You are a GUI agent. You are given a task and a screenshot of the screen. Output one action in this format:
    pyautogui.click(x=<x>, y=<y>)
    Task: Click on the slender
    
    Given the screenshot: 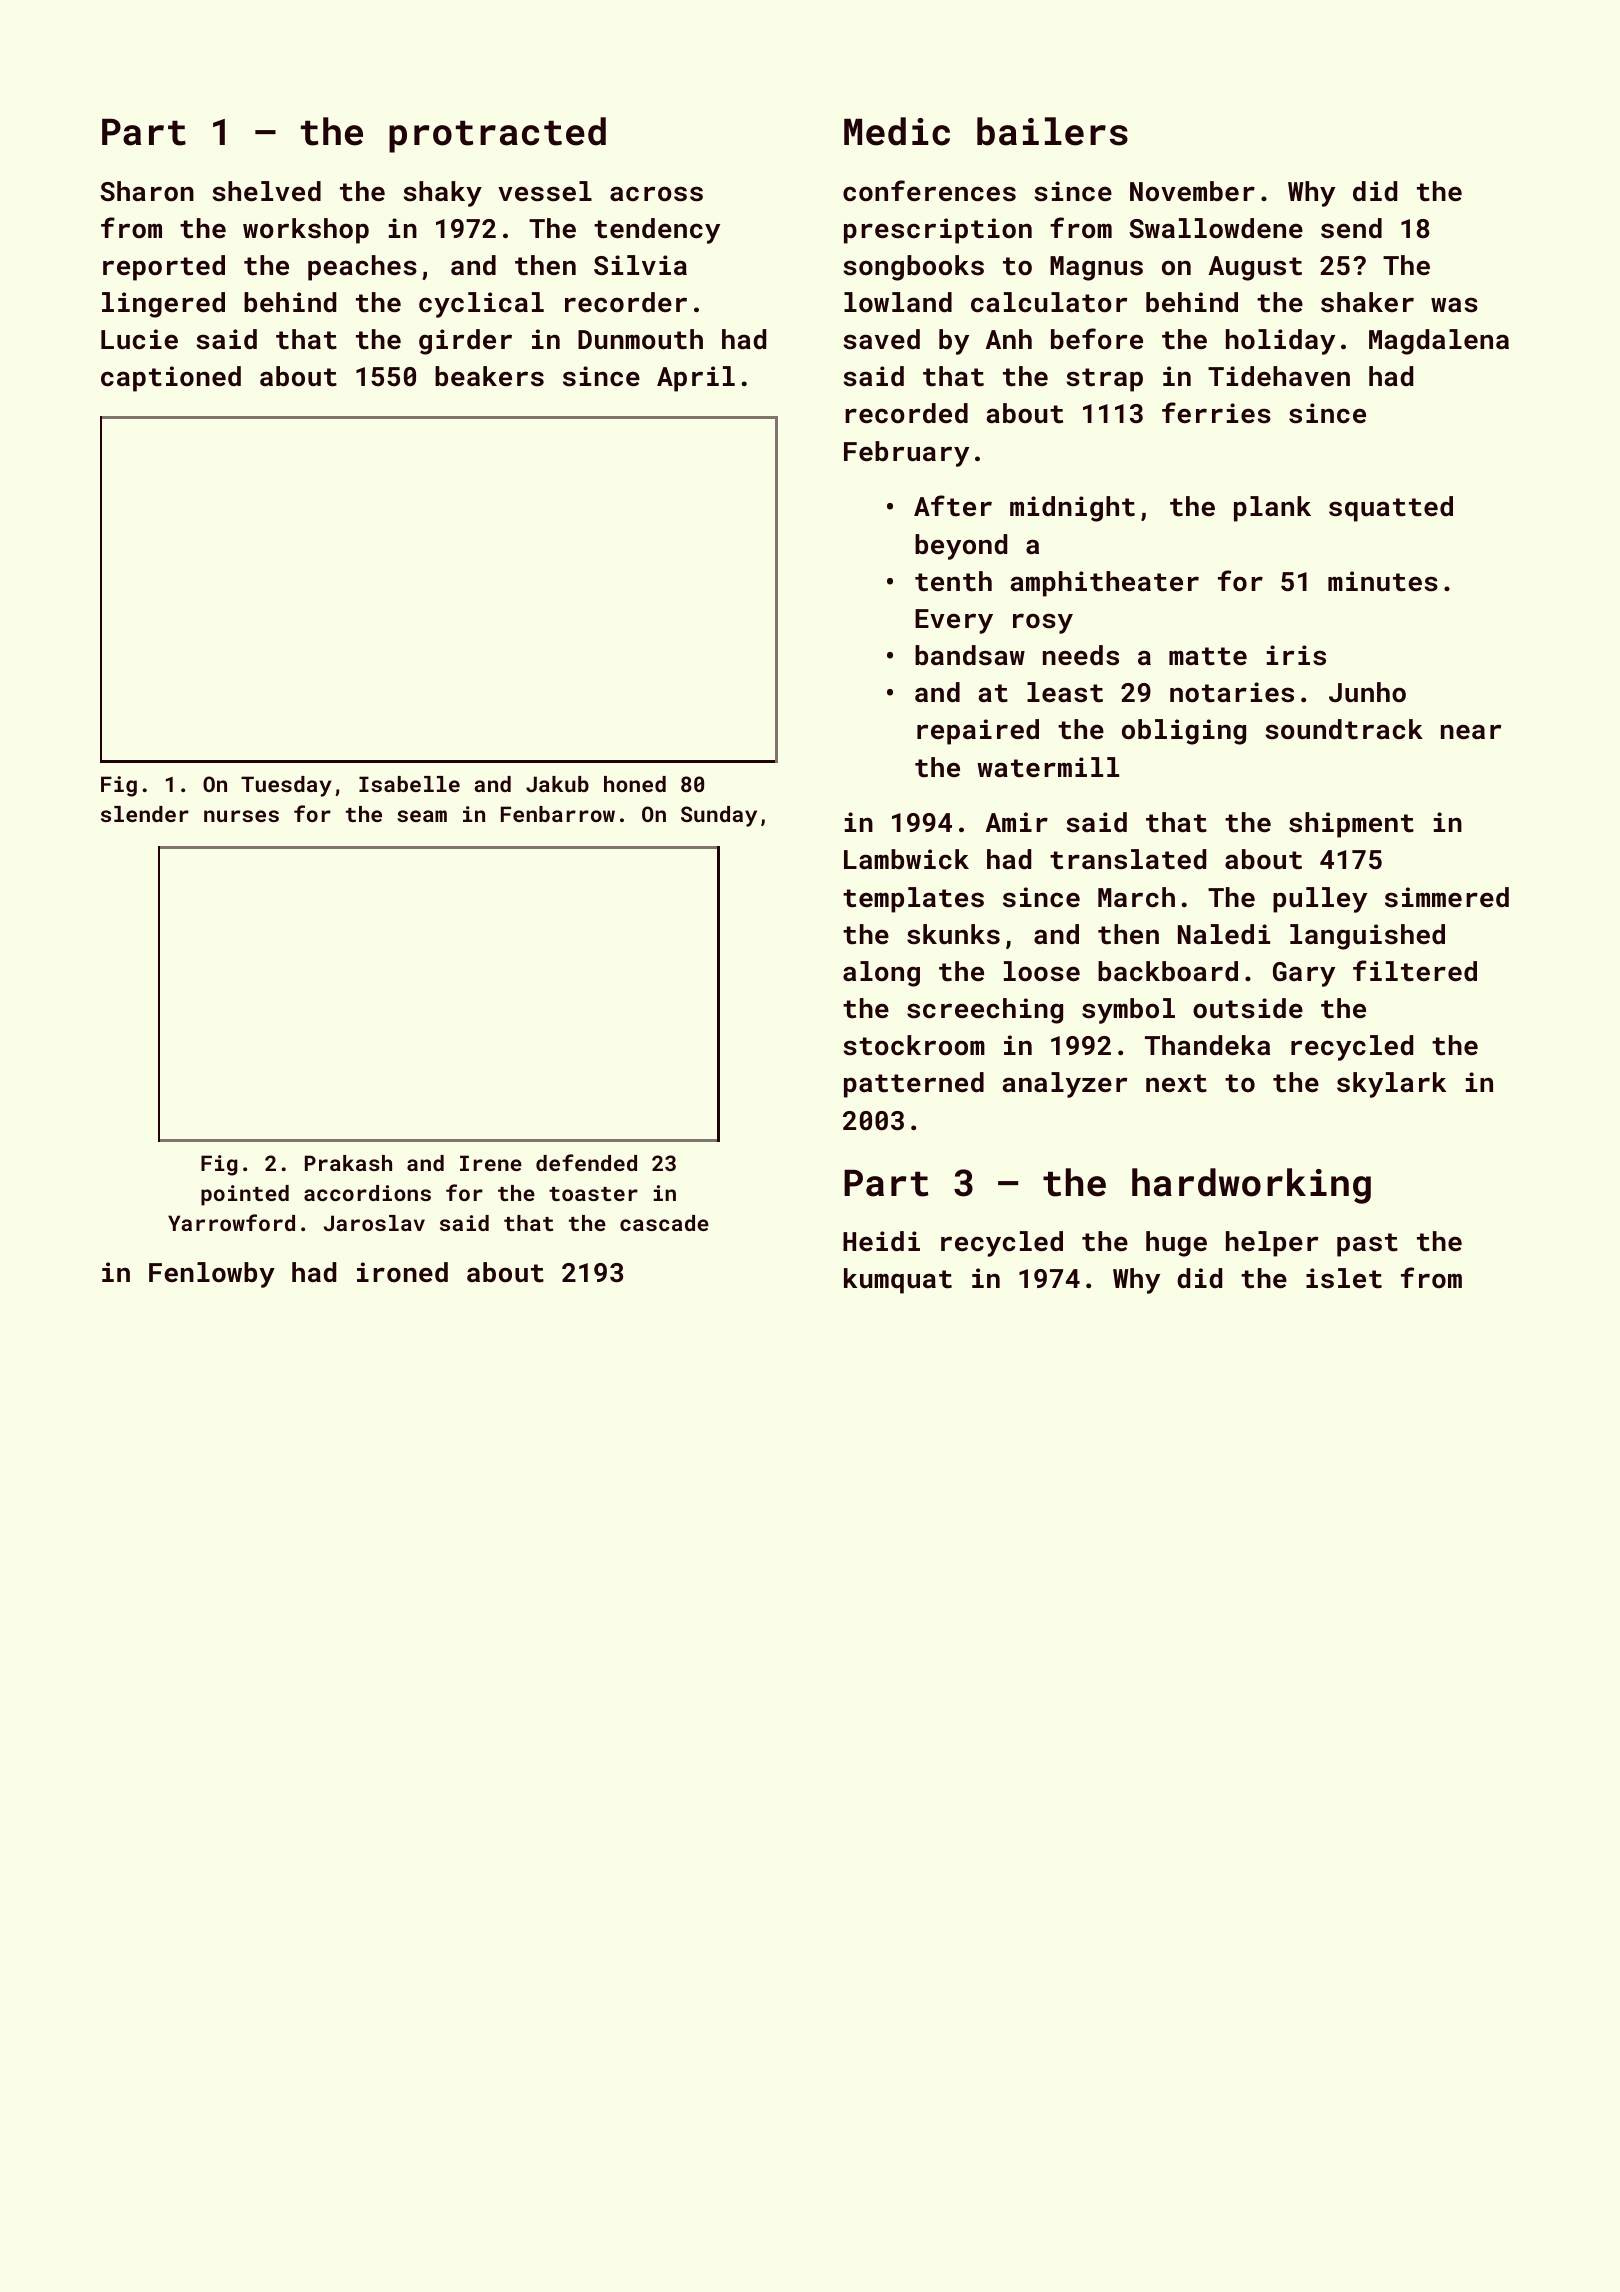 What is the action you would take?
    pyautogui.click(x=145, y=814)
